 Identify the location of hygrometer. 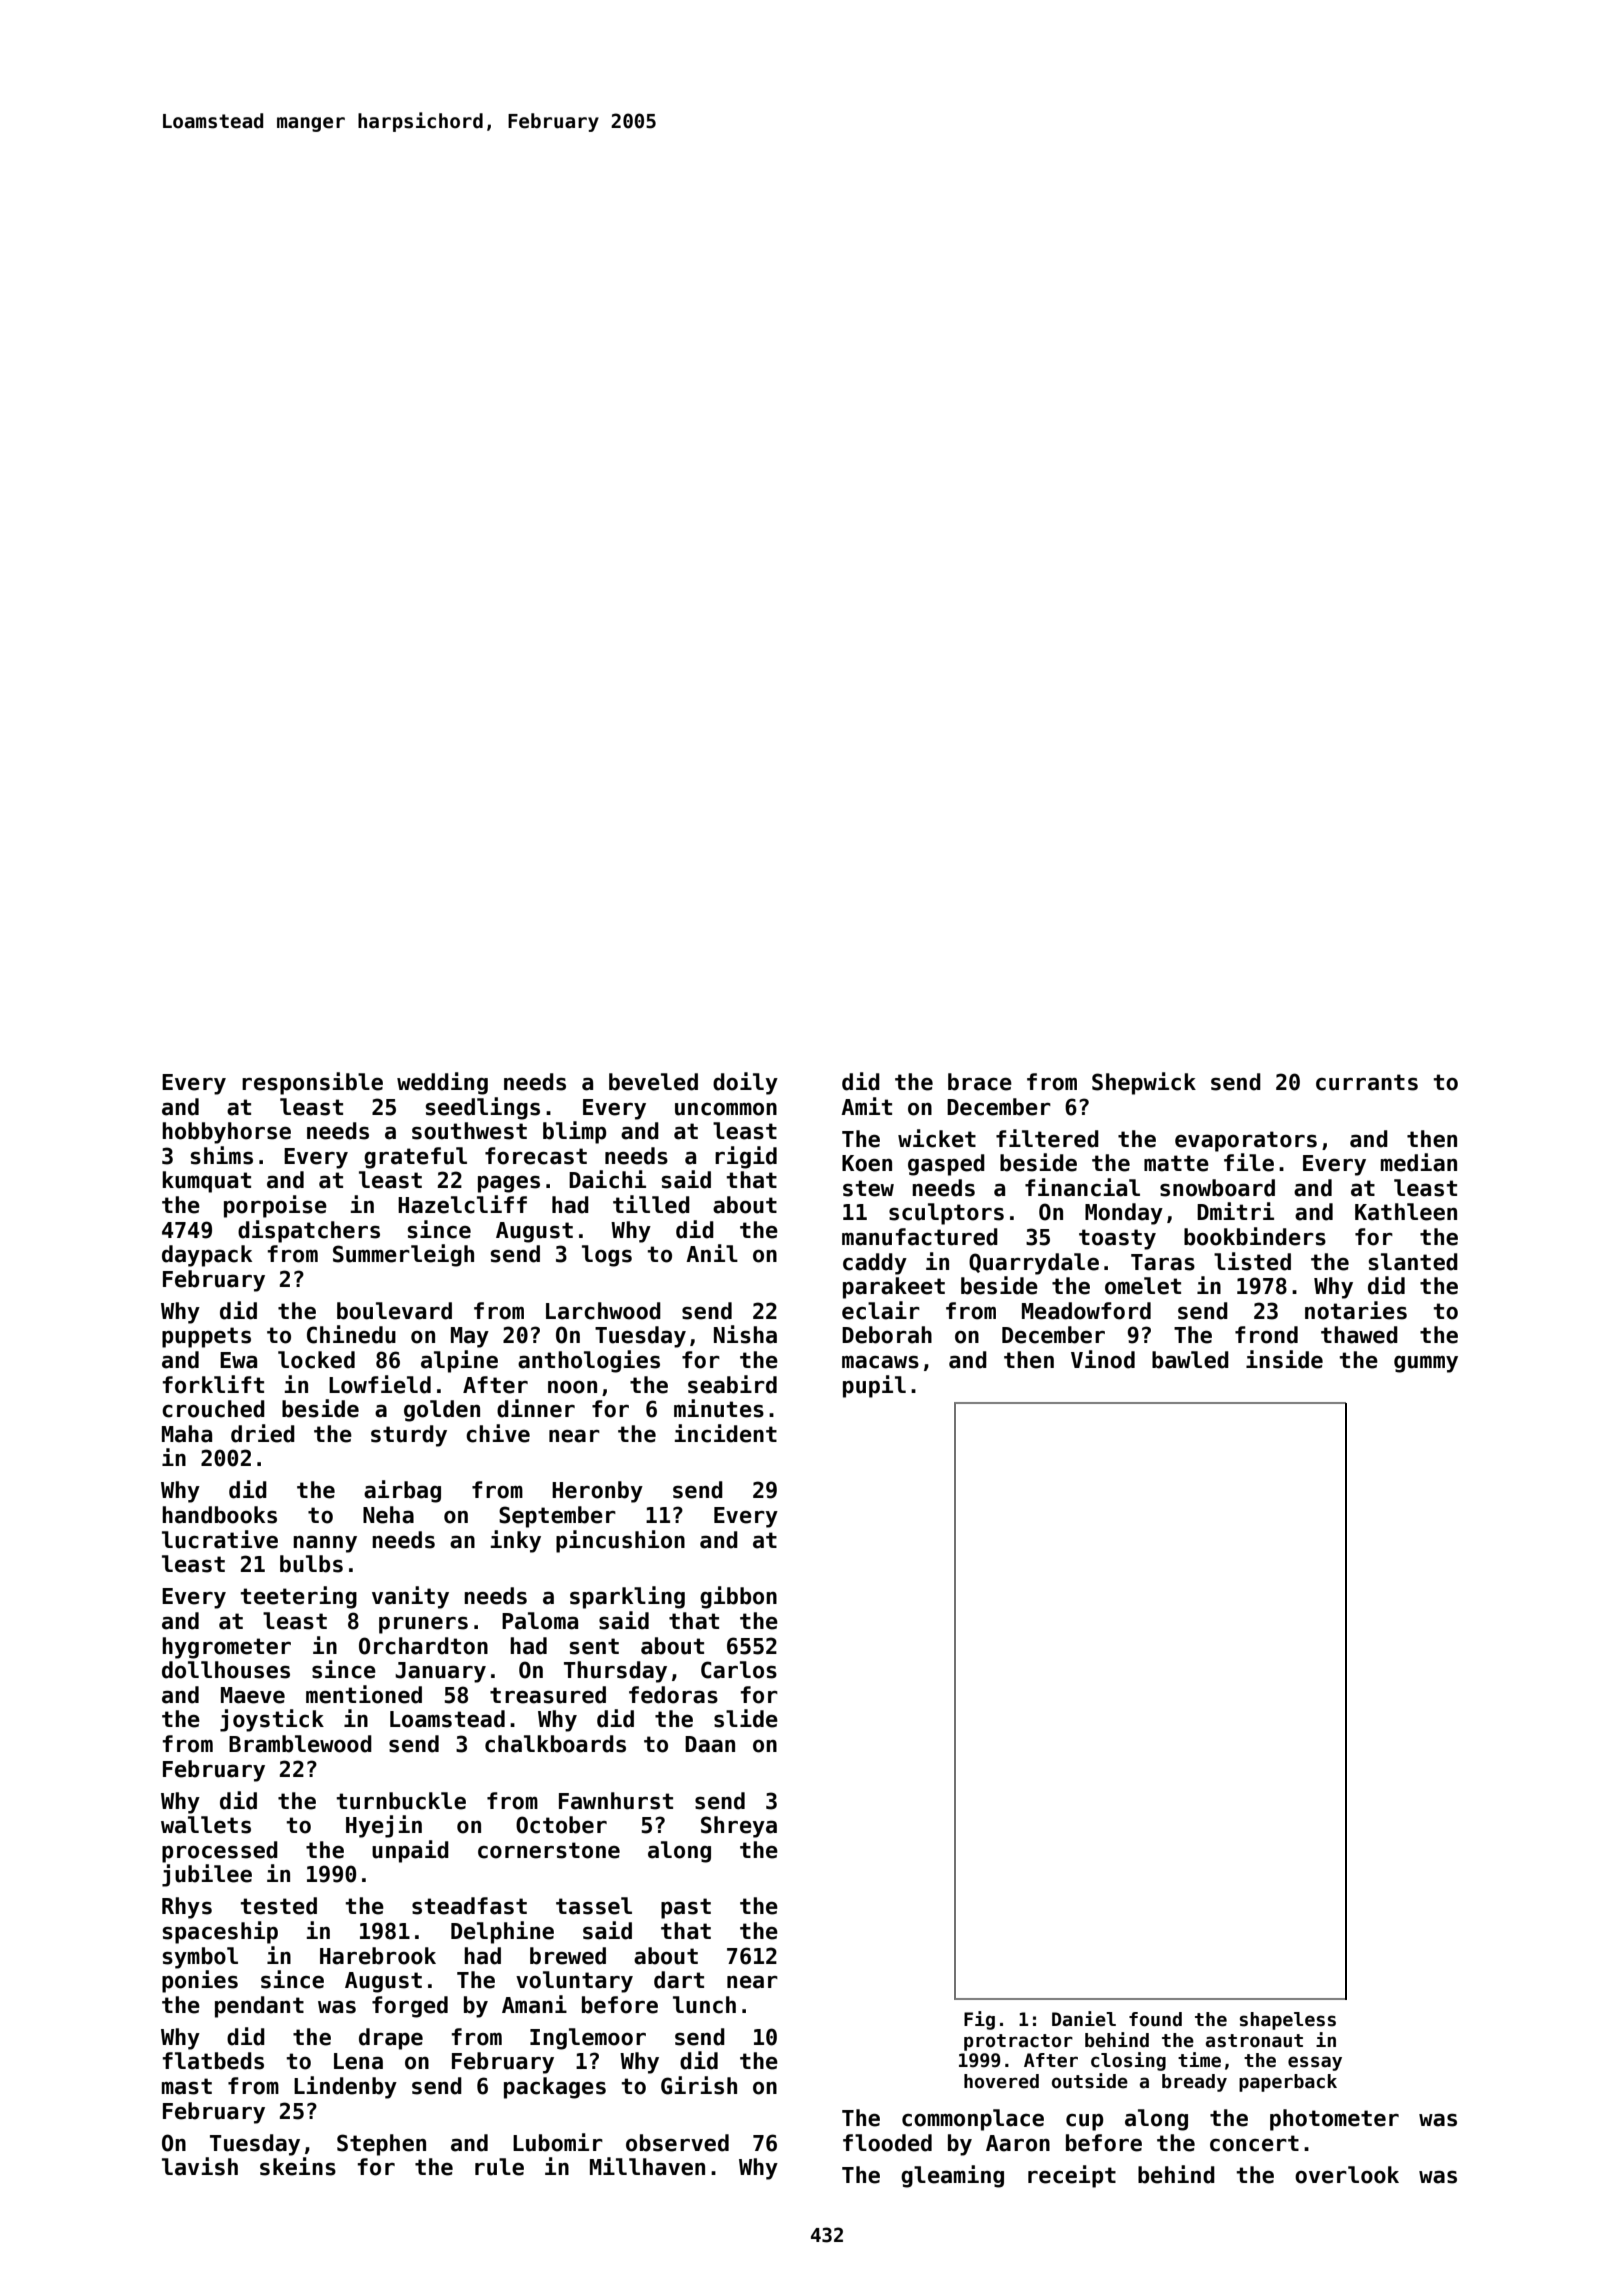
(226, 1648).
